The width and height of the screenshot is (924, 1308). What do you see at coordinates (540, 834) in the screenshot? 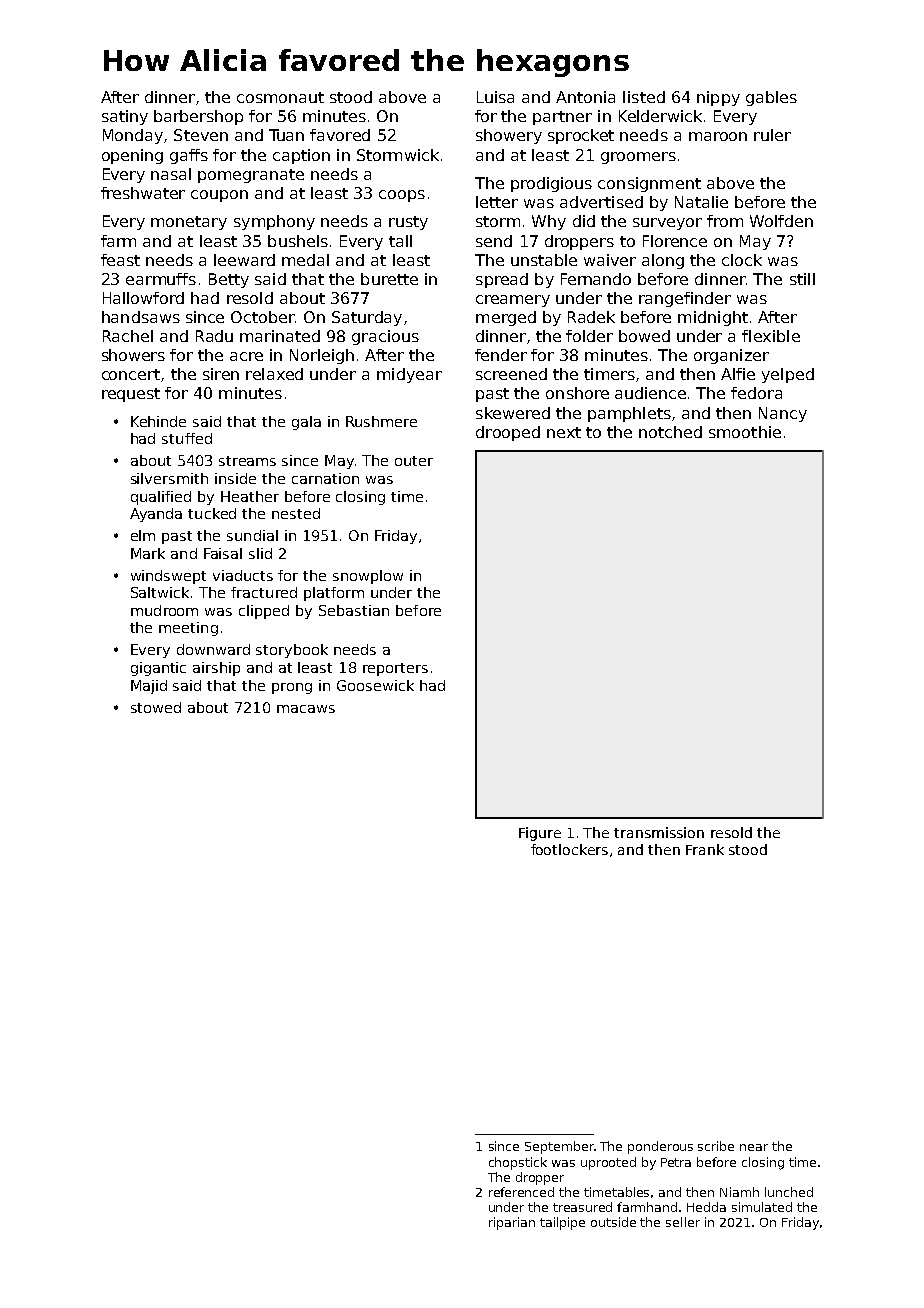
I see `Figure` at bounding box center [540, 834].
